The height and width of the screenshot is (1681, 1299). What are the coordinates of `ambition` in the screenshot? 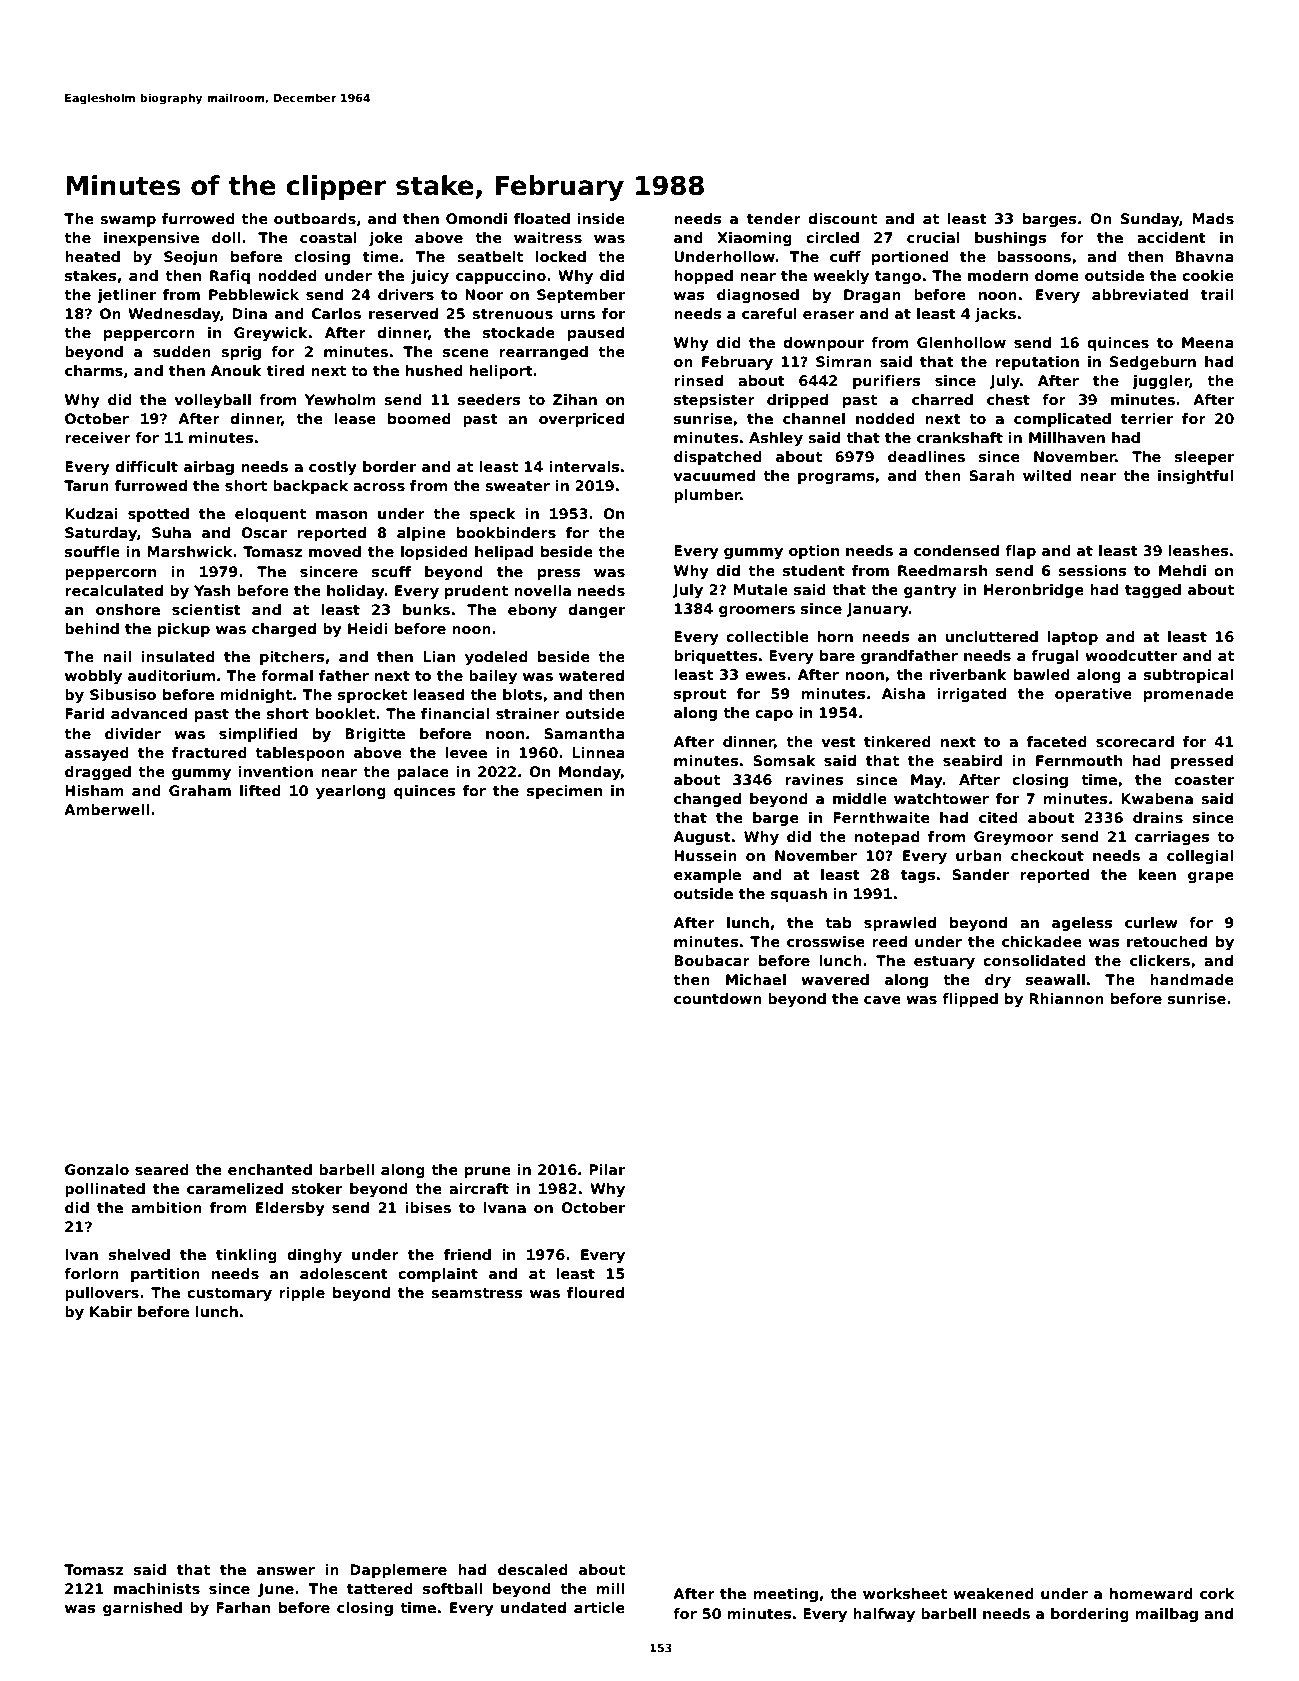 It's located at (166, 1207).
